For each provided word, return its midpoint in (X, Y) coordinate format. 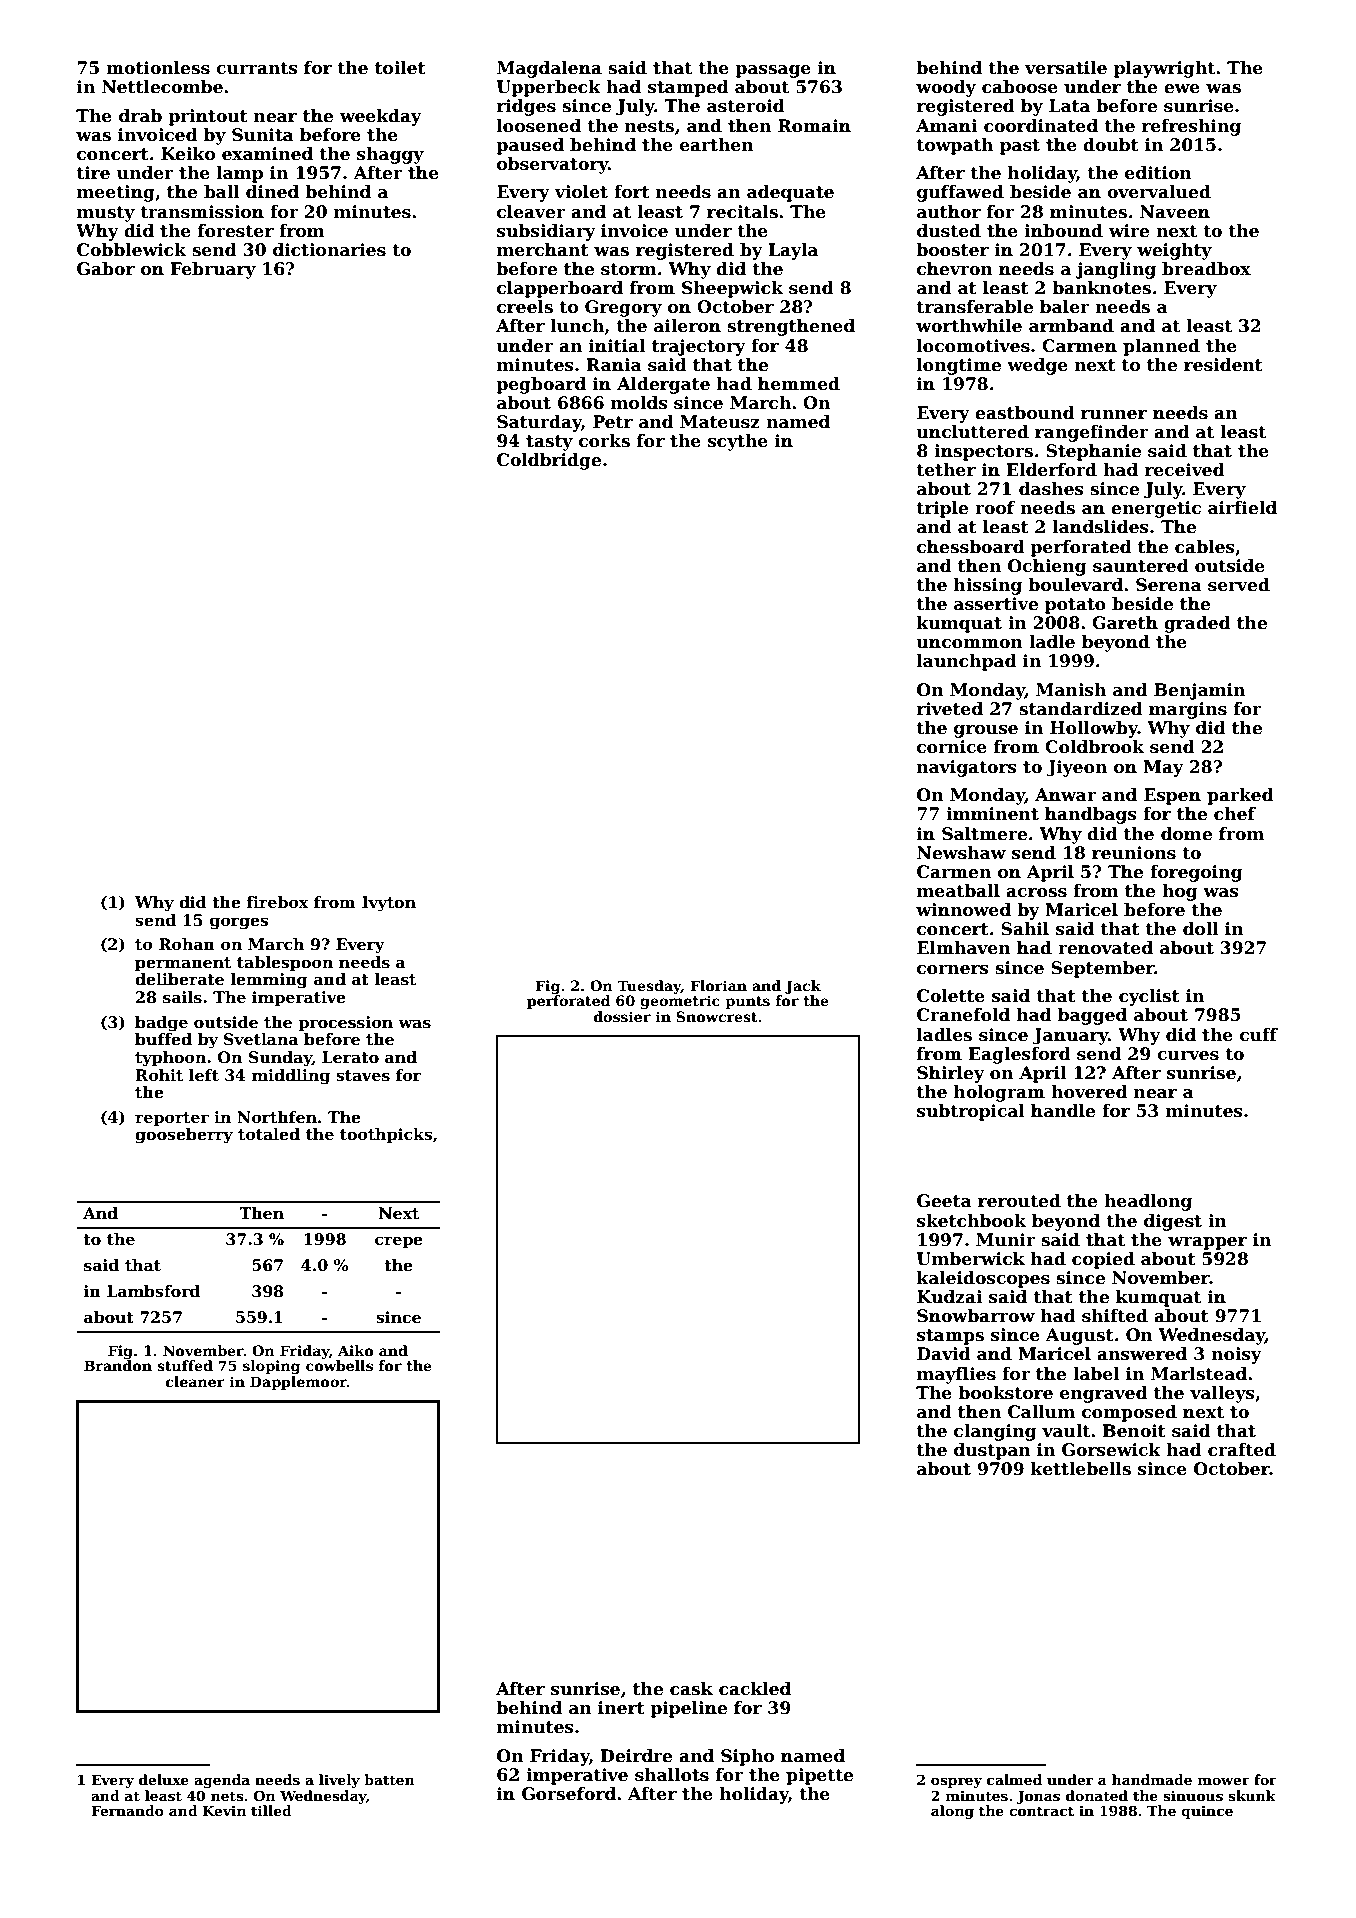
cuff (1259, 1035)
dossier (622, 1016)
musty (106, 214)
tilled (271, 1810)
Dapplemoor (298, 1383)
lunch (577, 326)
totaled (269, 1134)
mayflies (956, 1375)
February (213, 270)
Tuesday (649, 987)
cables (1205, 547)
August (1080, 1336)
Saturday (539, 423)
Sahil (1025, 929)
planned (1161, 347)
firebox (277, 902)
